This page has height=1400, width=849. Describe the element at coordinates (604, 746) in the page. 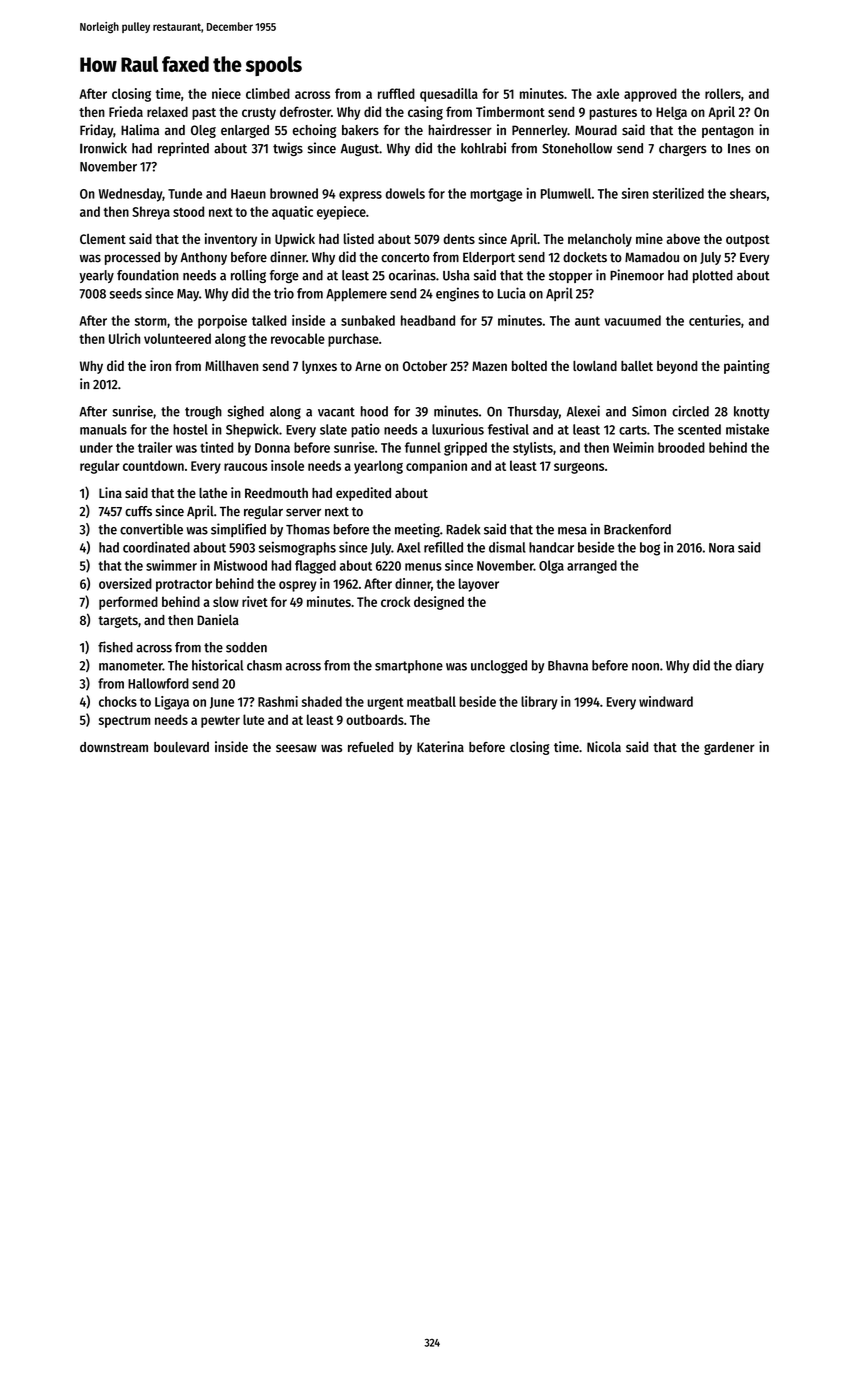

I see `Nicola` at that location.
